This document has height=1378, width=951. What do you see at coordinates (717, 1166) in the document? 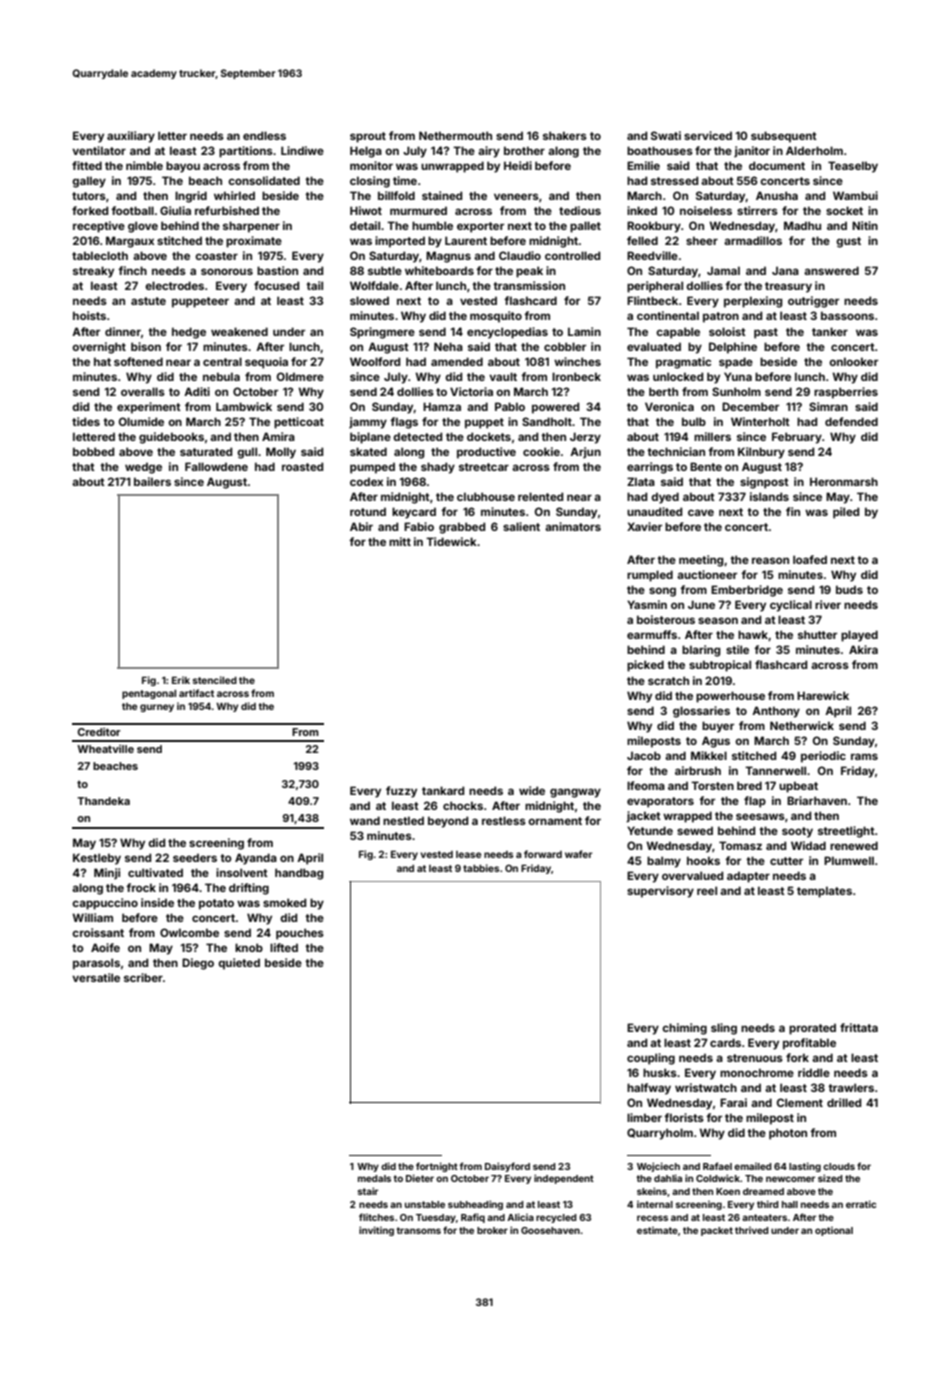
I see `Rafael` at bounding box center [717, 1166].
